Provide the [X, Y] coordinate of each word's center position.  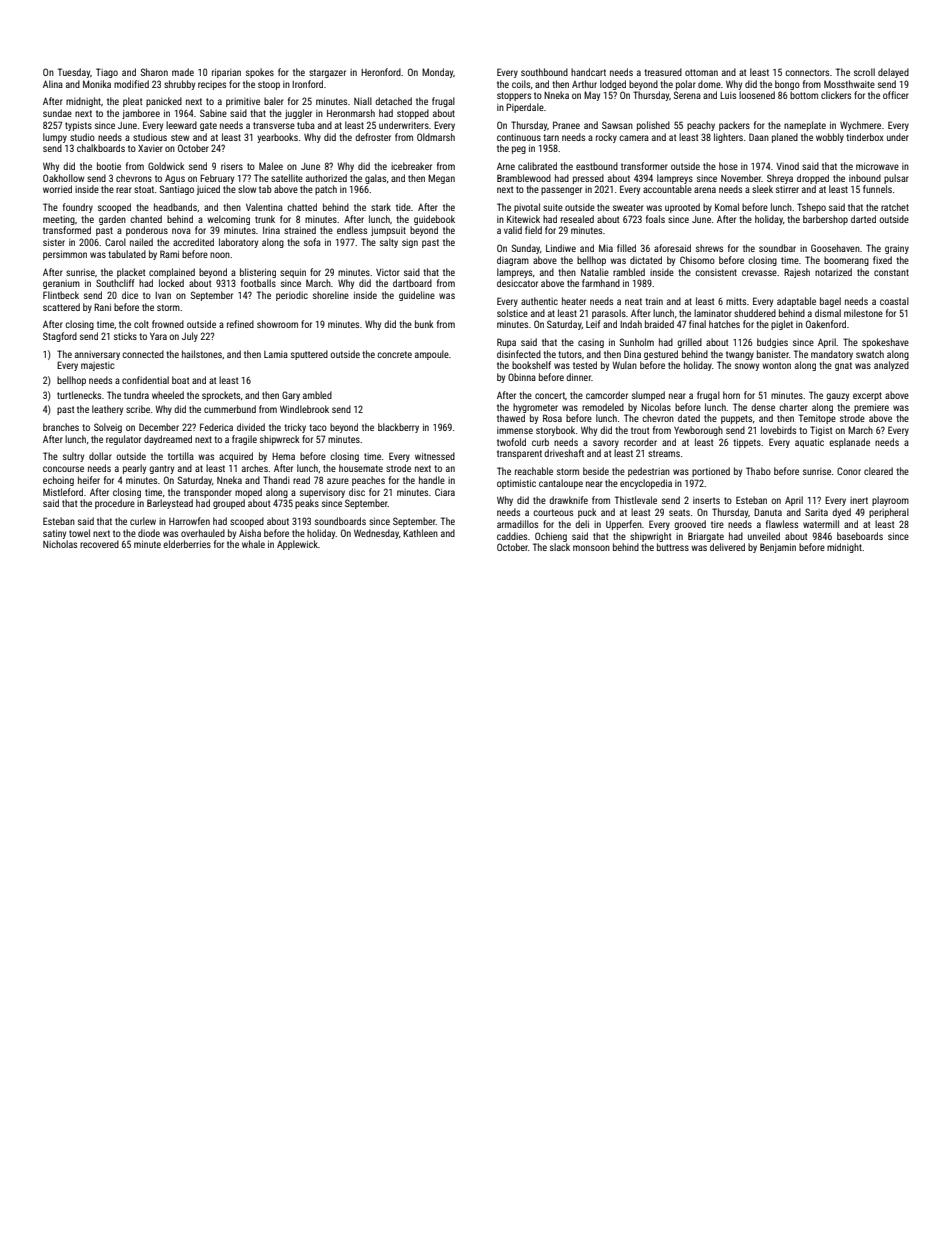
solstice [512, 313]
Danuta [768, 512]
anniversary [97, 355]
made [183, 72]
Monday [438, 73]
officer [896, 95]
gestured [661, 355]
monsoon [591, 548]
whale [253, 544]
